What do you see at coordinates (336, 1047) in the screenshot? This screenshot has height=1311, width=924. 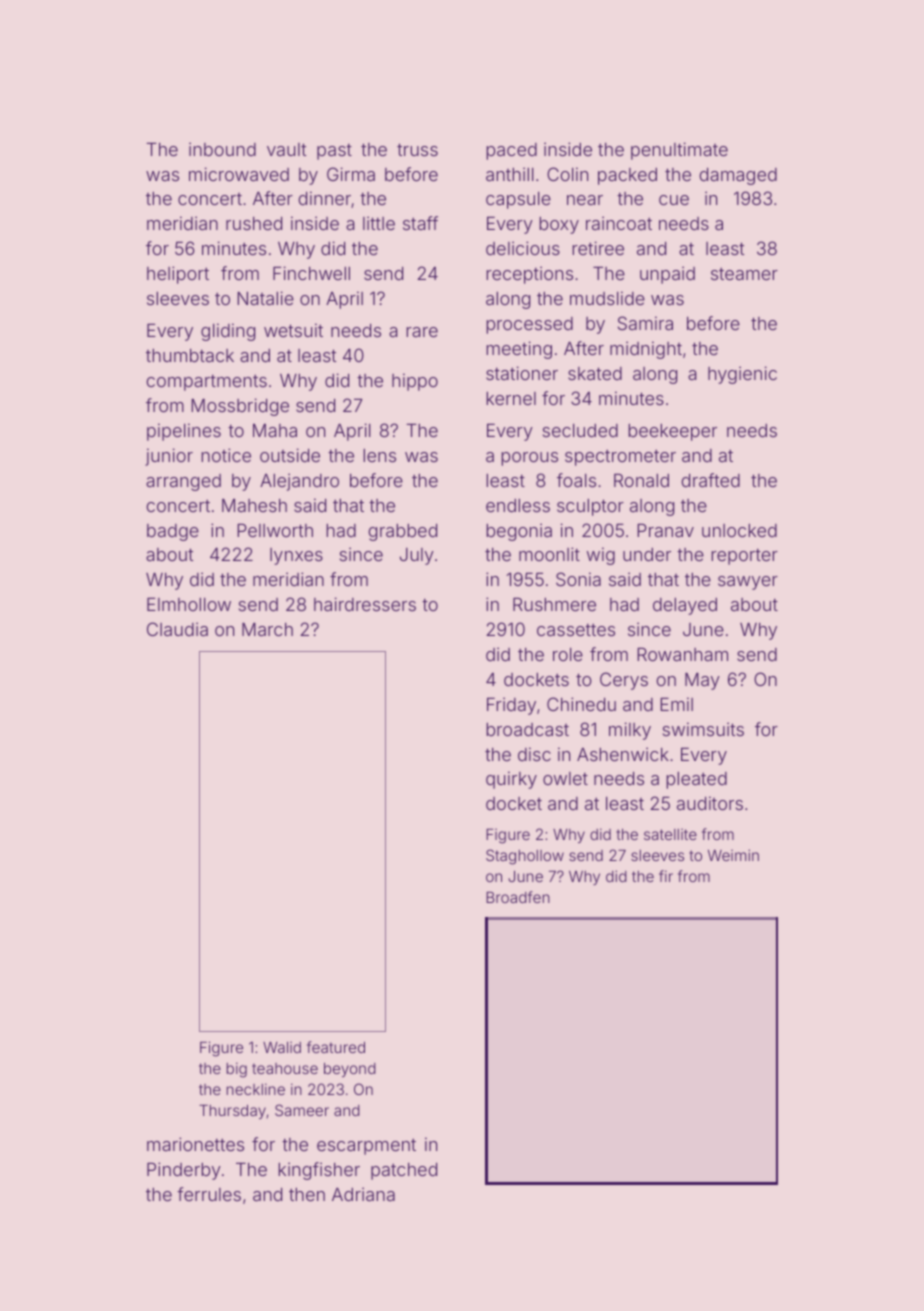 I see `featured` at bounding box center [336, 1047].
